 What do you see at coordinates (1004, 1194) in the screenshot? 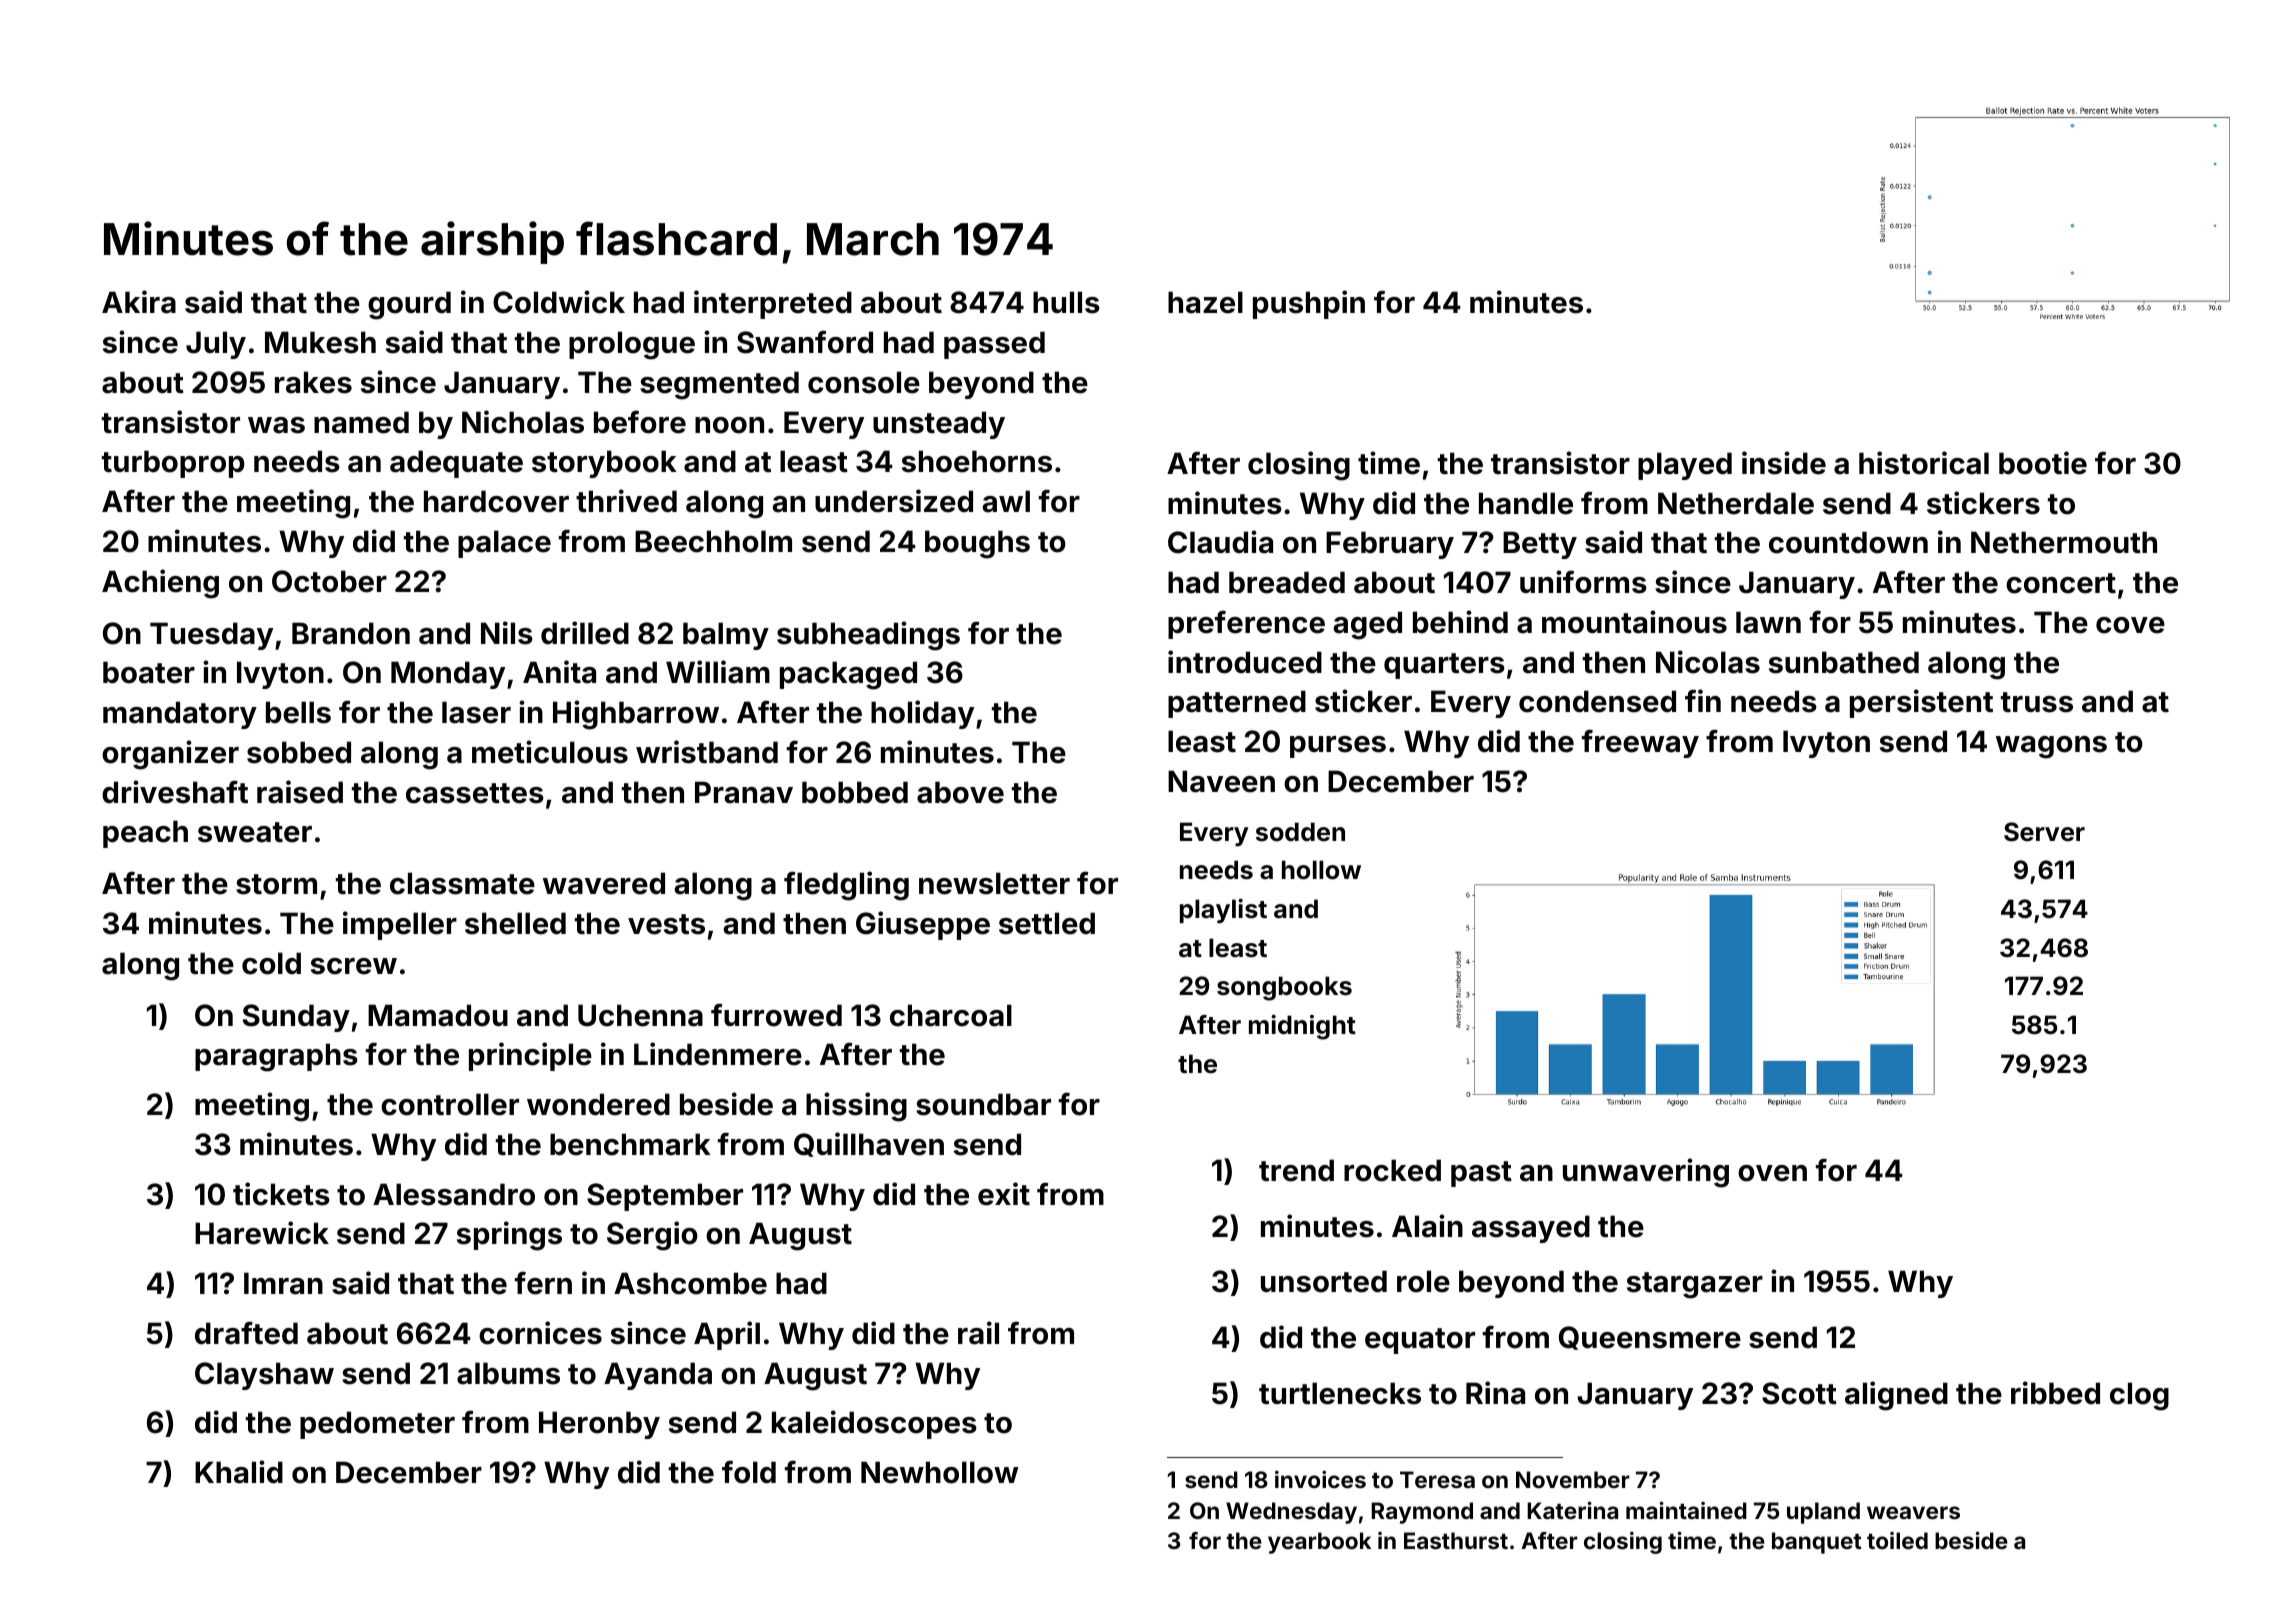
I see `exit` at bounding box center [1004, 1194].
